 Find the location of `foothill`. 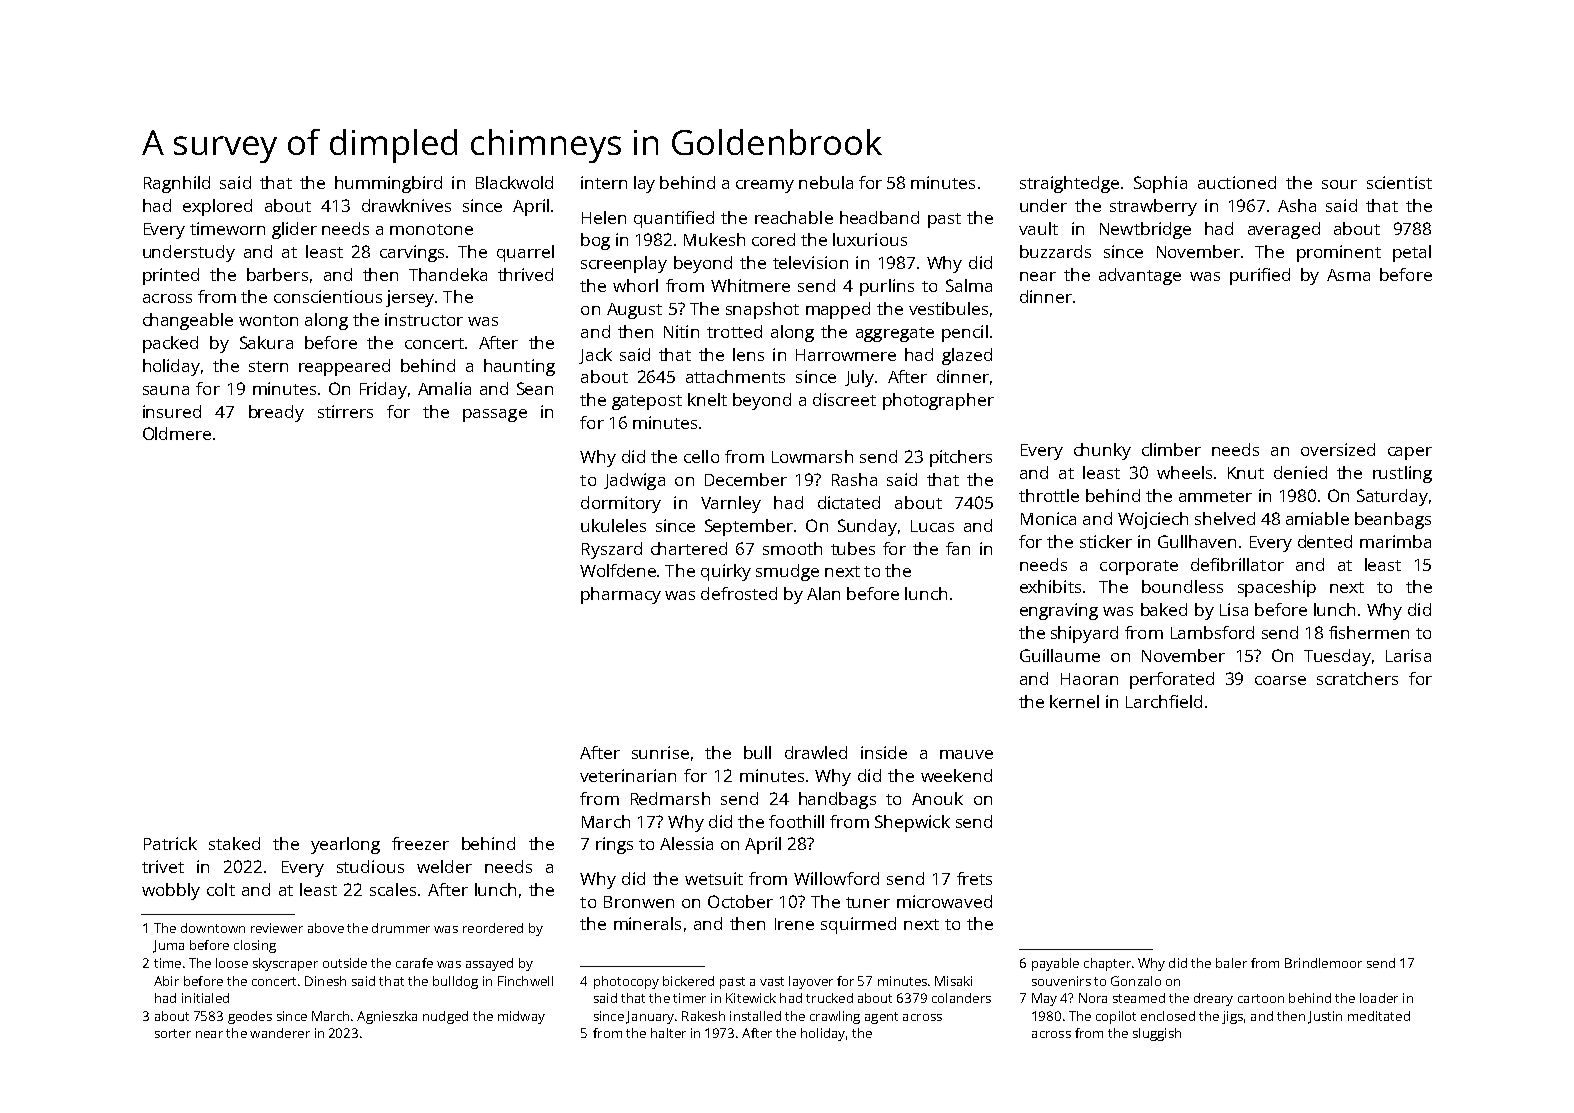

foothill is located at coordinates (796, 821).
